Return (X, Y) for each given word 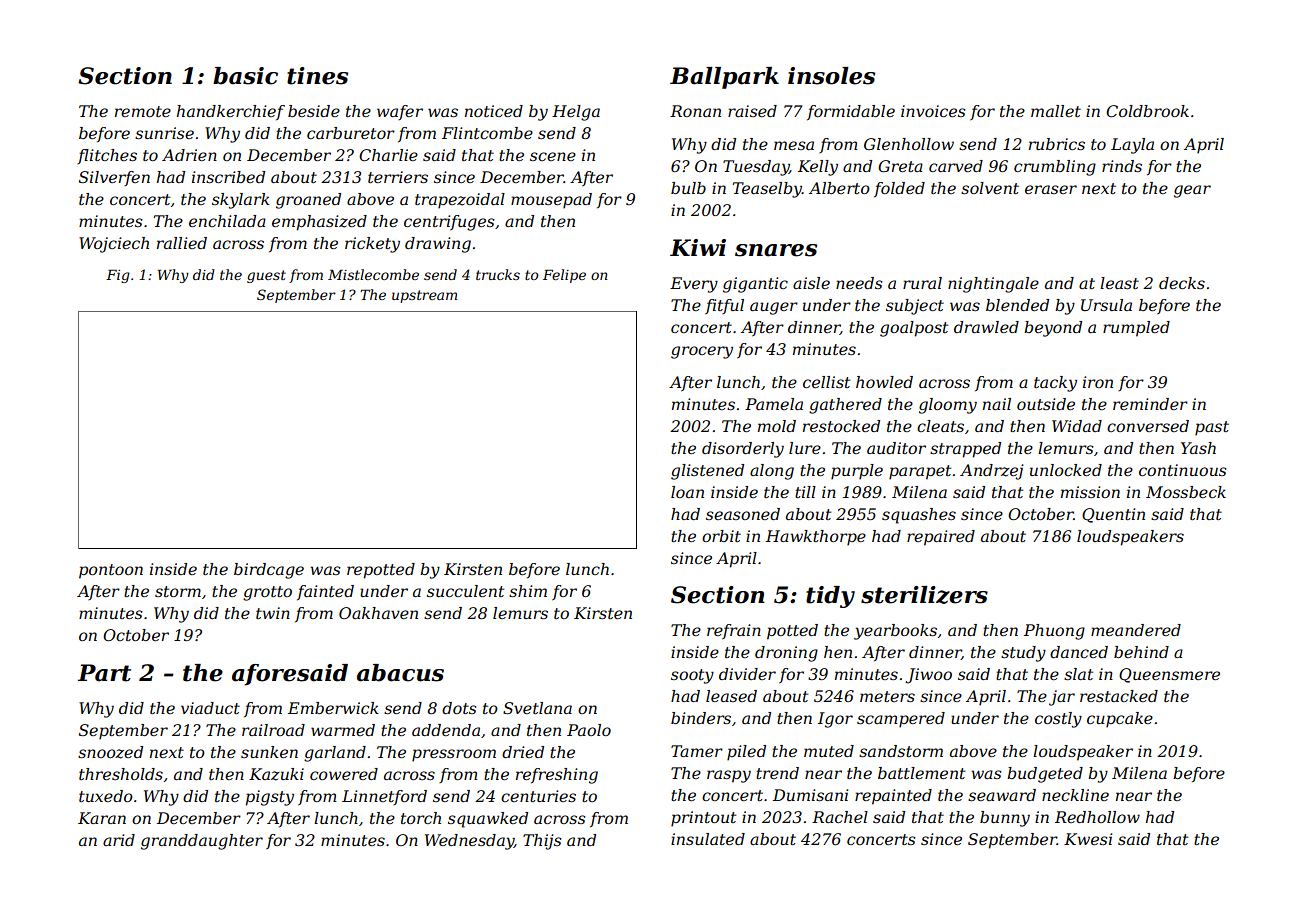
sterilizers (924, 595)
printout (703, 819)
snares (776, 250)
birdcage (269, 571)
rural (922, 283)
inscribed (228, 177)
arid (119, 840)
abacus (400, 673)
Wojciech (114, 245)
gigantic (755, 285)
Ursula (1106, 305)
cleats (940, 426)
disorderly (743, 450)
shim (528, 591)
